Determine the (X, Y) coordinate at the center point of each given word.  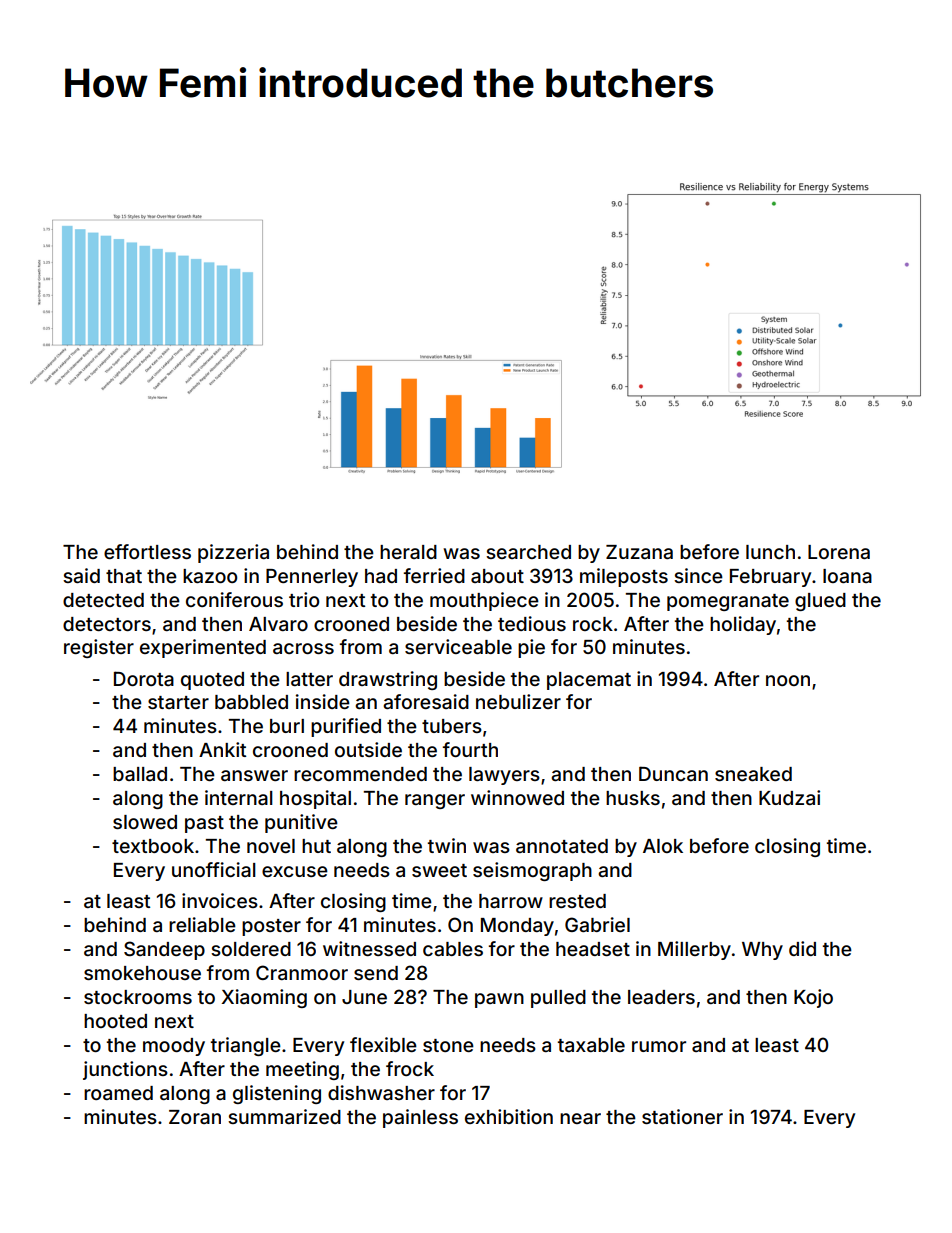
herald (408, 552)
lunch (770, 552)
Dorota (144, 678)
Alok (663, 846)
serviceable (458, 646)
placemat (589, 681)
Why (762, 951)
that (124, 576)
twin (447, 845)
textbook (153, 846)
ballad (140, 774)
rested (577, 901)
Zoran (195, 1117)
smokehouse (142, 973)
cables (453, 949)
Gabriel (597, 924)
